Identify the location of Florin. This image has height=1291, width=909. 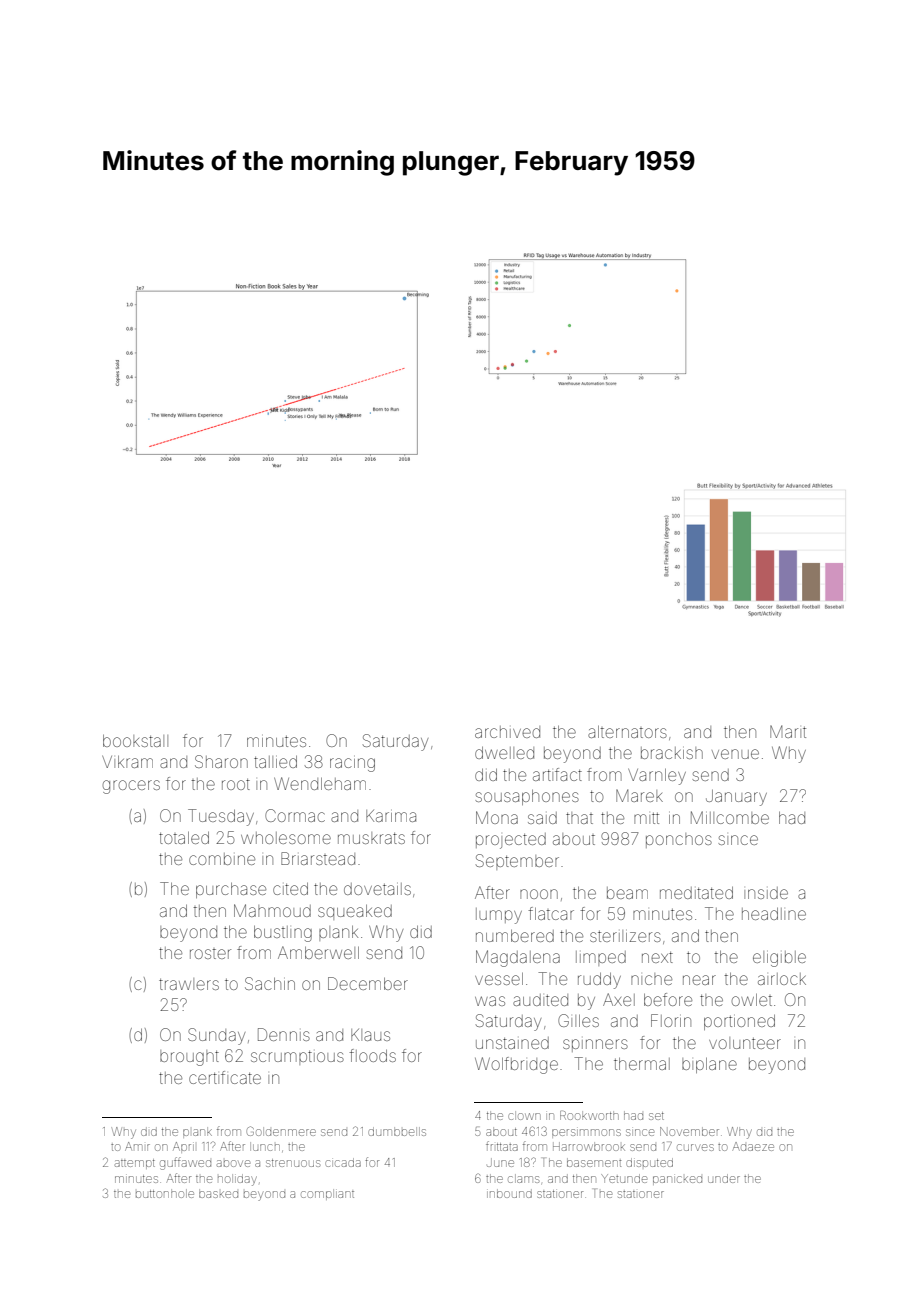
(671, 1020).
